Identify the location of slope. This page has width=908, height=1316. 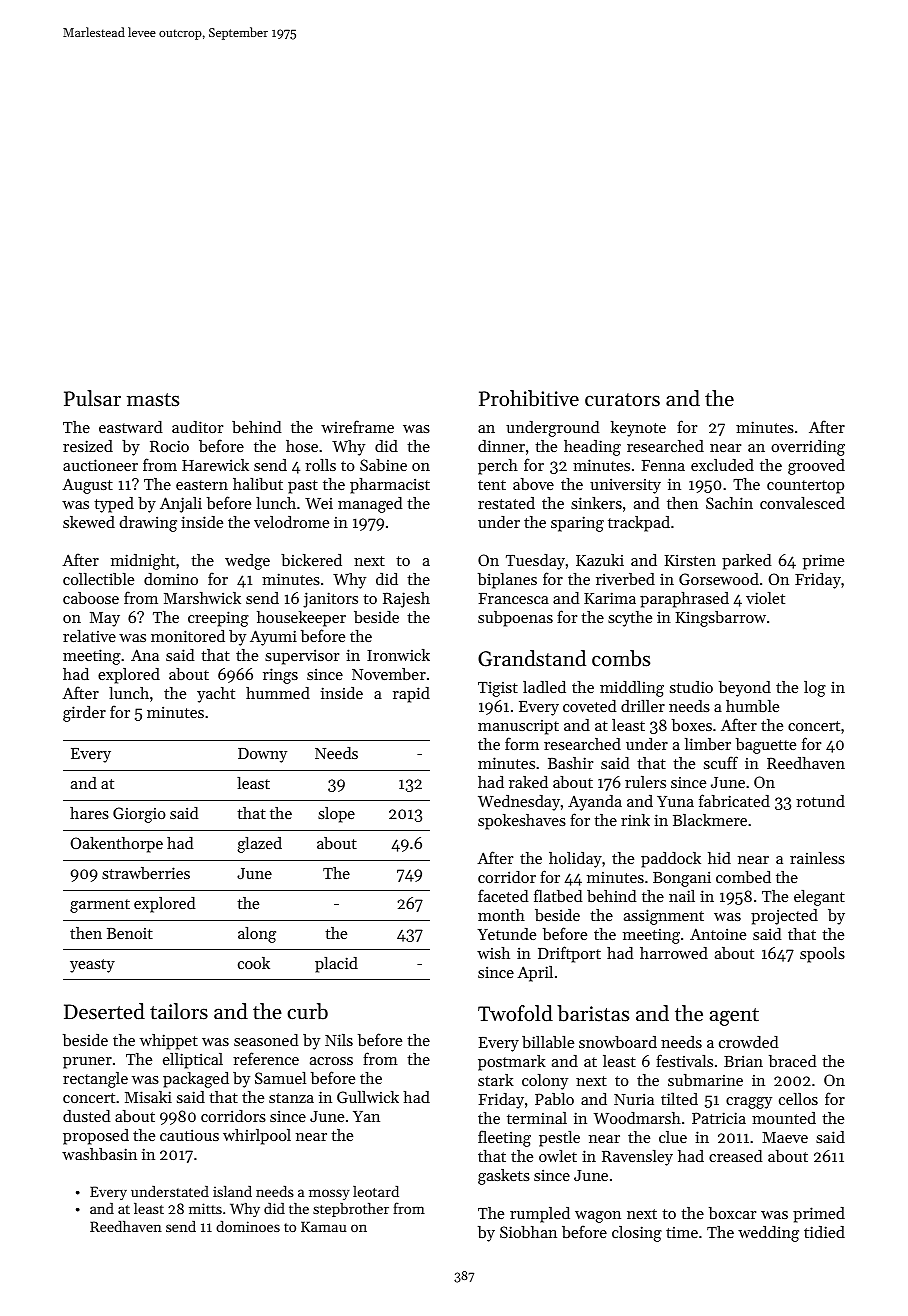
(336, 815).
